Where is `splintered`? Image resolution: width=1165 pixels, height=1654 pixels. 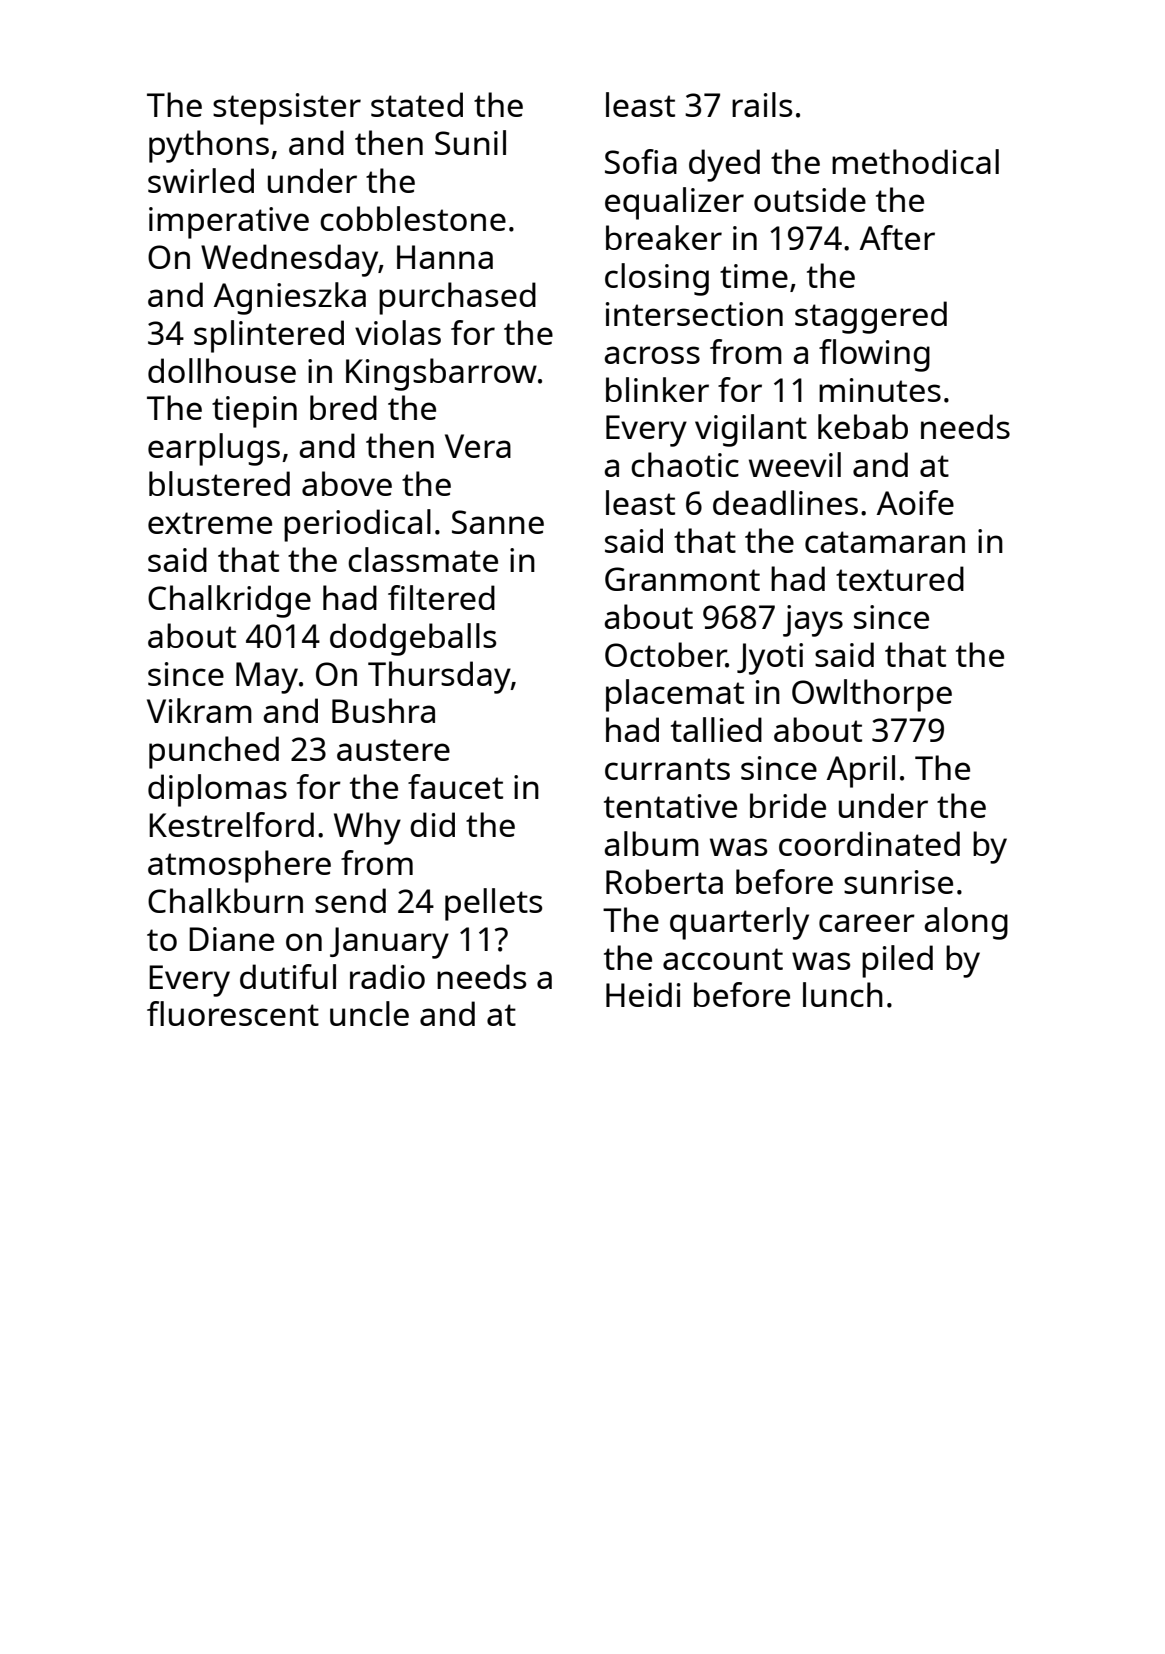 splintered is located at coordinates (269, 336).
